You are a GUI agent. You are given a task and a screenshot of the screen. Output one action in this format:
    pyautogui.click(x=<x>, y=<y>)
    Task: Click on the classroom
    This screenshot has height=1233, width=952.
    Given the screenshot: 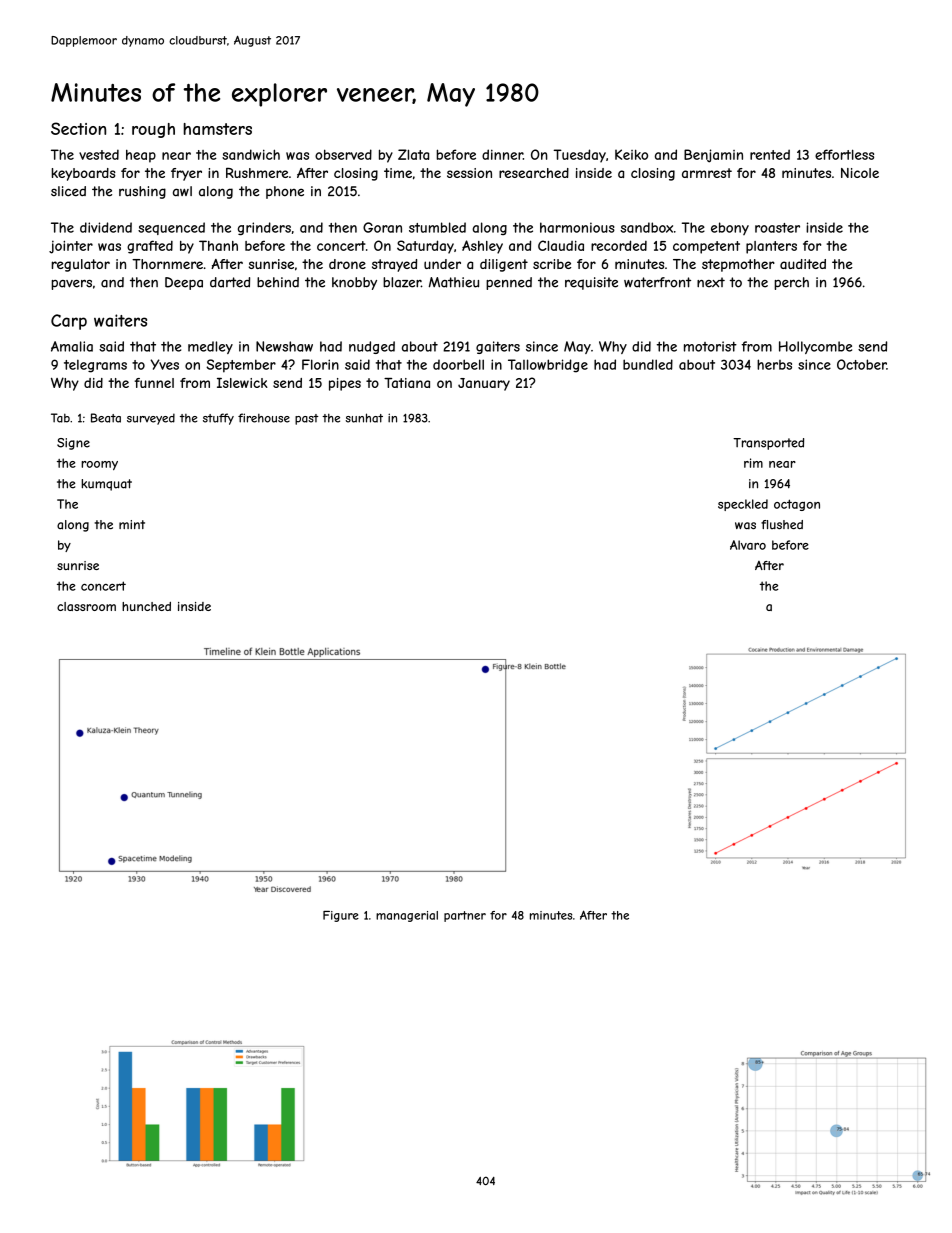 What is the action you would take?
    pyautogui.click(x=86, y=606)
